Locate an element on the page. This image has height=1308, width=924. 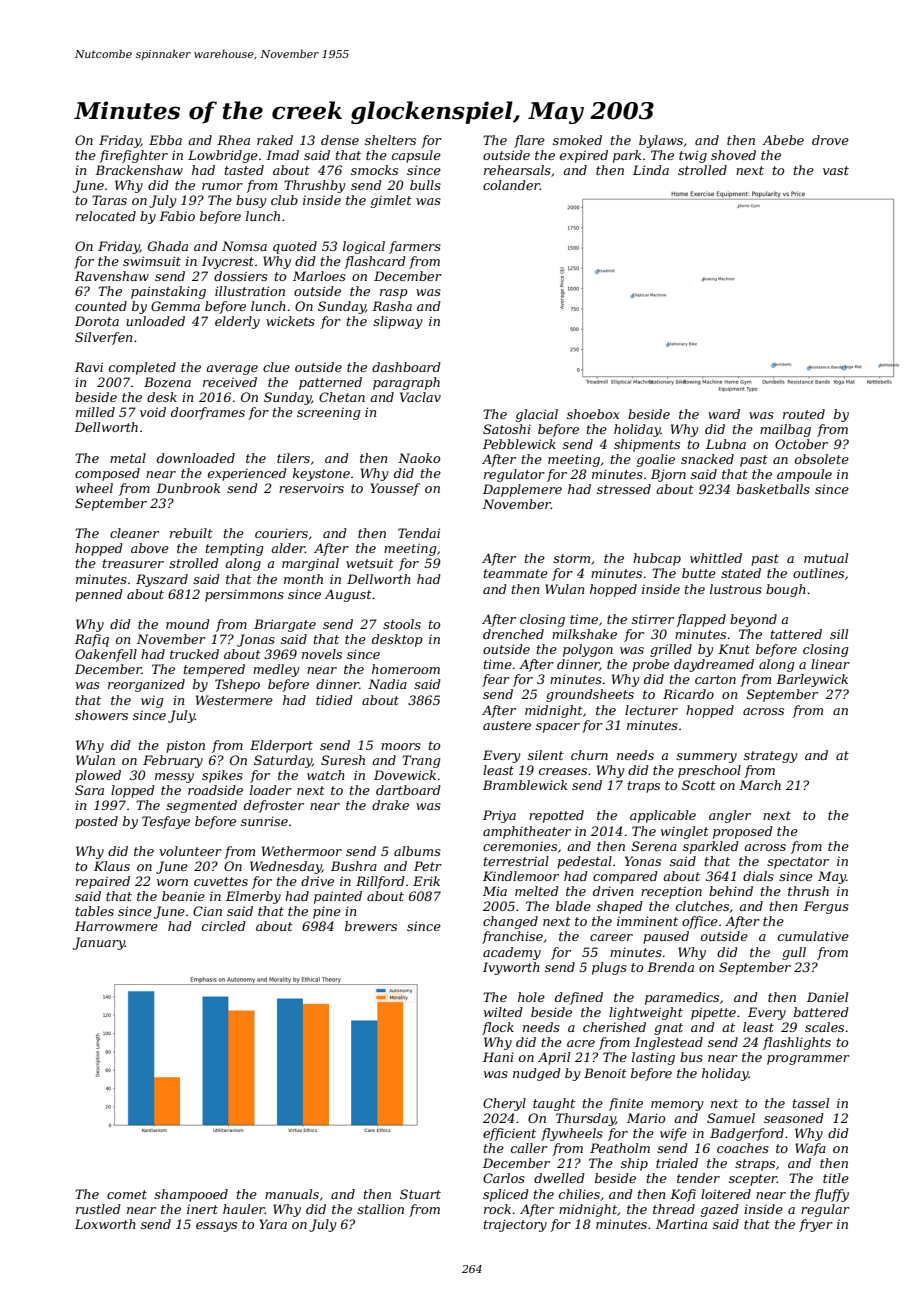
Rhea is located at coordinates (233, 140).
